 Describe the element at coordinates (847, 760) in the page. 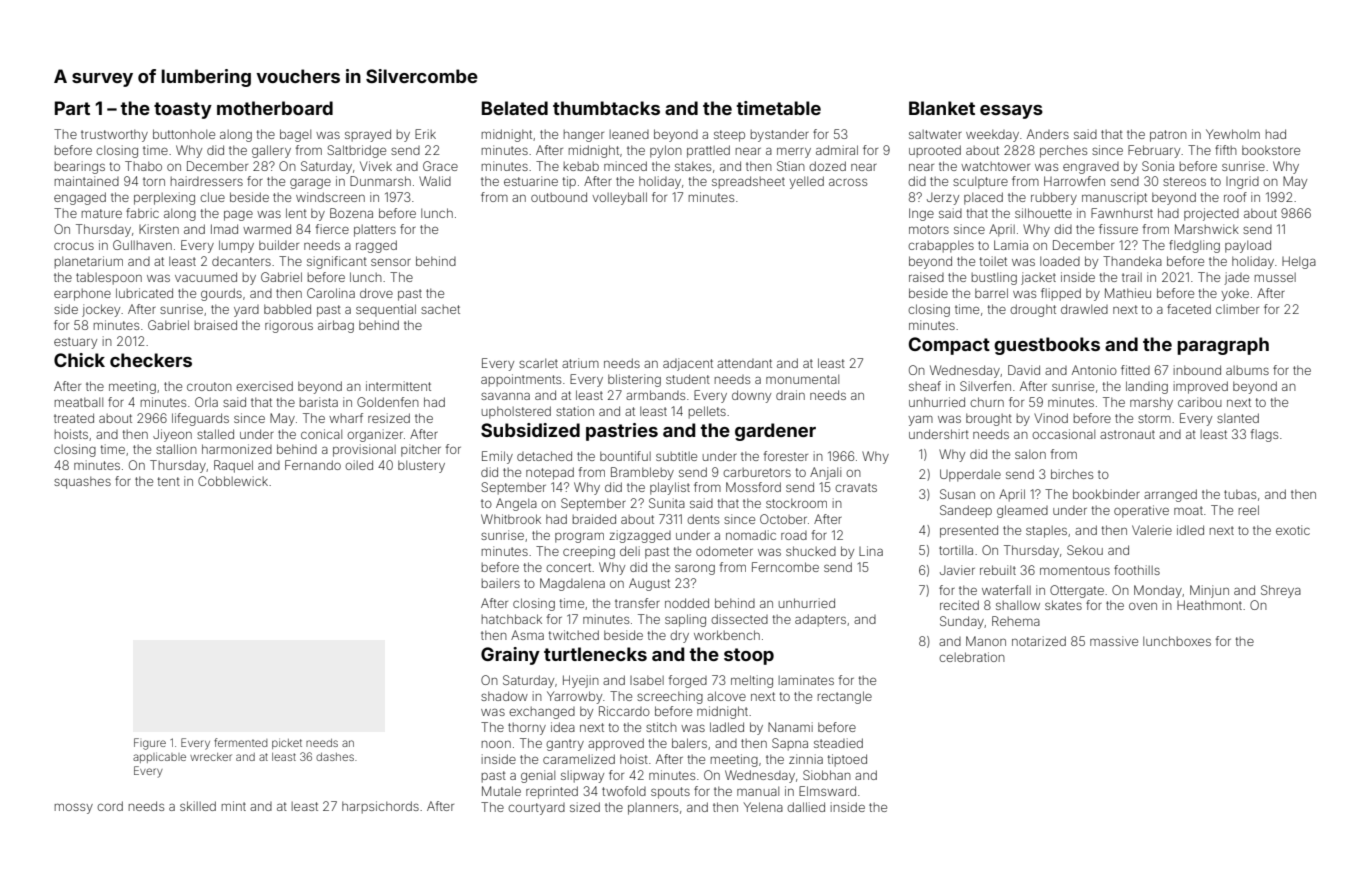

I see `tiptoed` at that location.
